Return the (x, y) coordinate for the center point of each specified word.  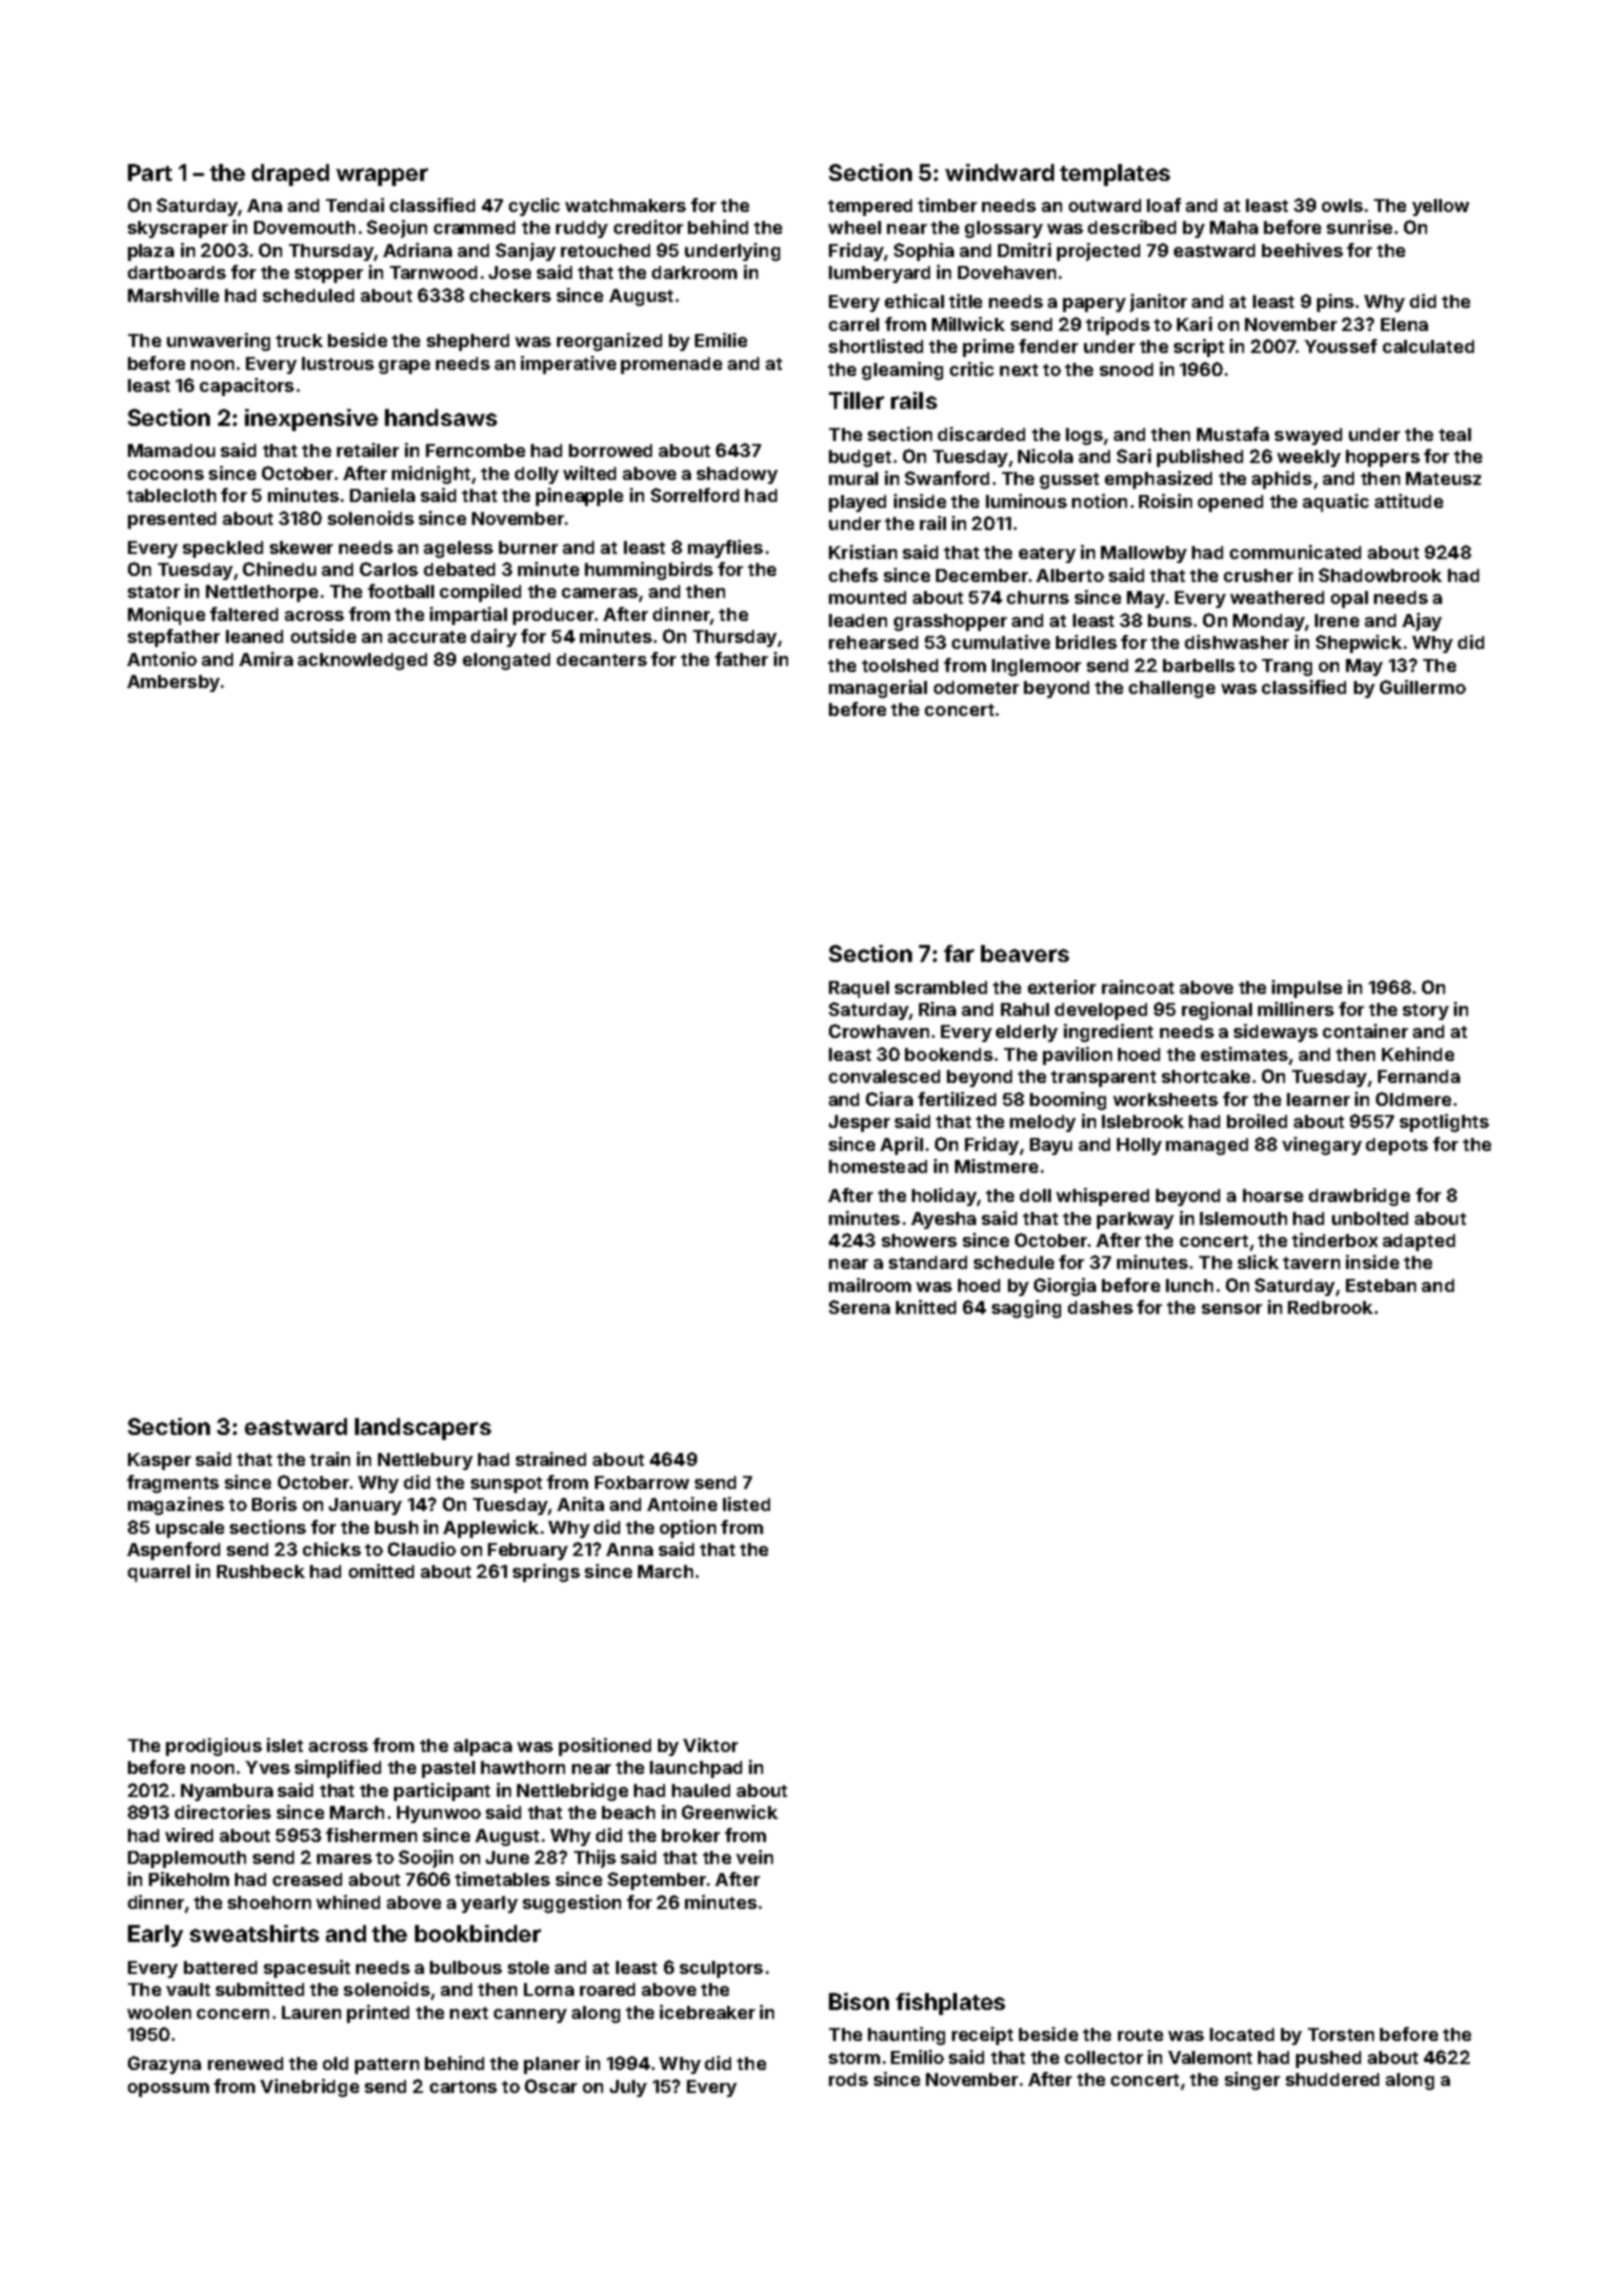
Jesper (859, 1123)
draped (290, 175)
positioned (605, 1747)
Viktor (710, 1745)
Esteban (1381, 1285)
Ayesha (943, 1220)
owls (1342, 205)
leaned (254, 636)
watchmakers (625, 205)
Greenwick (730, 1812)
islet (285, 1745)
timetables (502, 1879)
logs (1084, 436)
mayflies (725, 549)
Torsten (1341, 2034)
